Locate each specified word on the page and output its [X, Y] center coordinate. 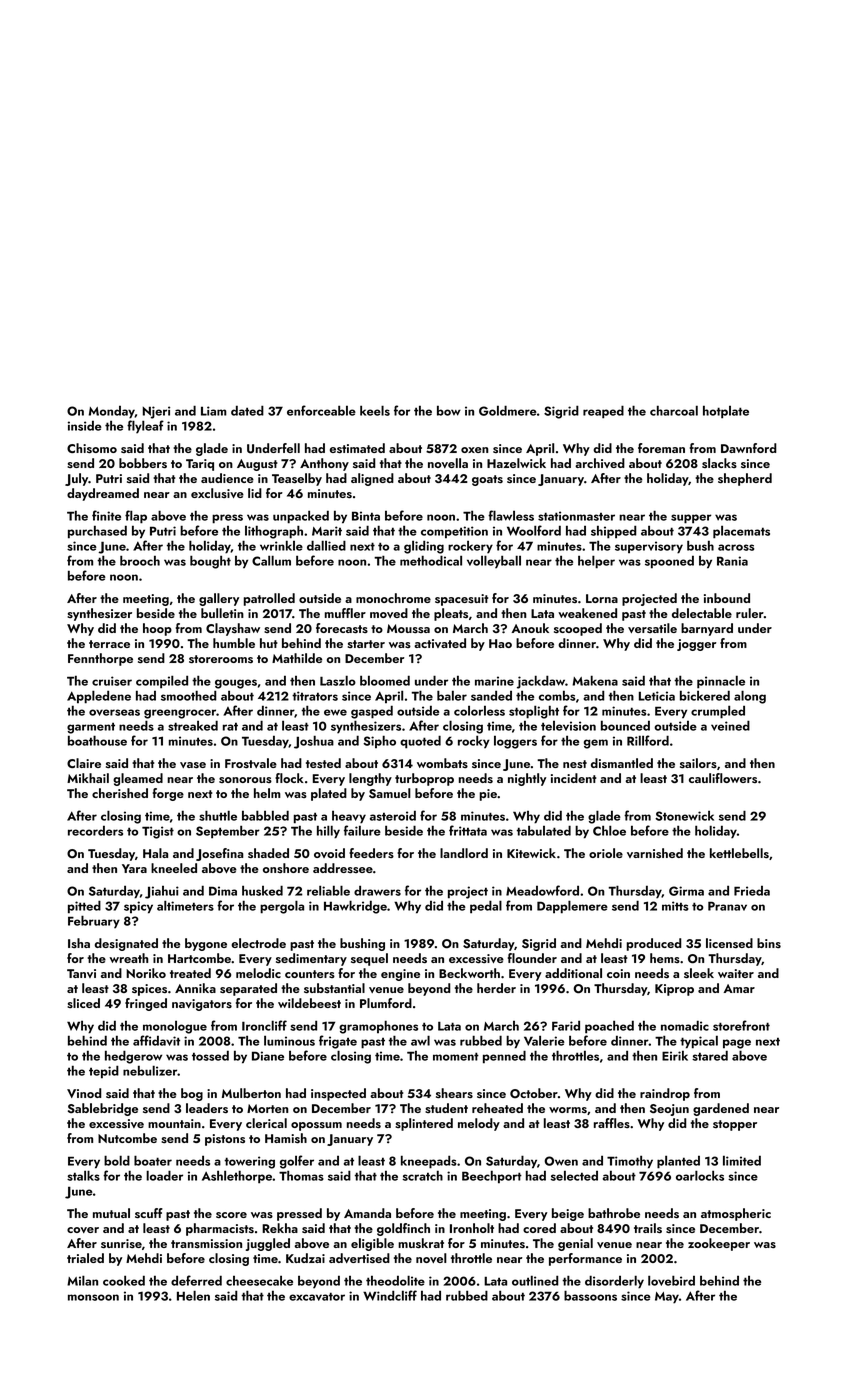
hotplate [726, 412]
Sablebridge [103, 1109]
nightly [527, 779]
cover [83, 1230]
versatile [652, 628]
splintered [424, 1124]
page [737, 1044]
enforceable [321, 410]
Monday [112, 412]
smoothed [189, 695]
